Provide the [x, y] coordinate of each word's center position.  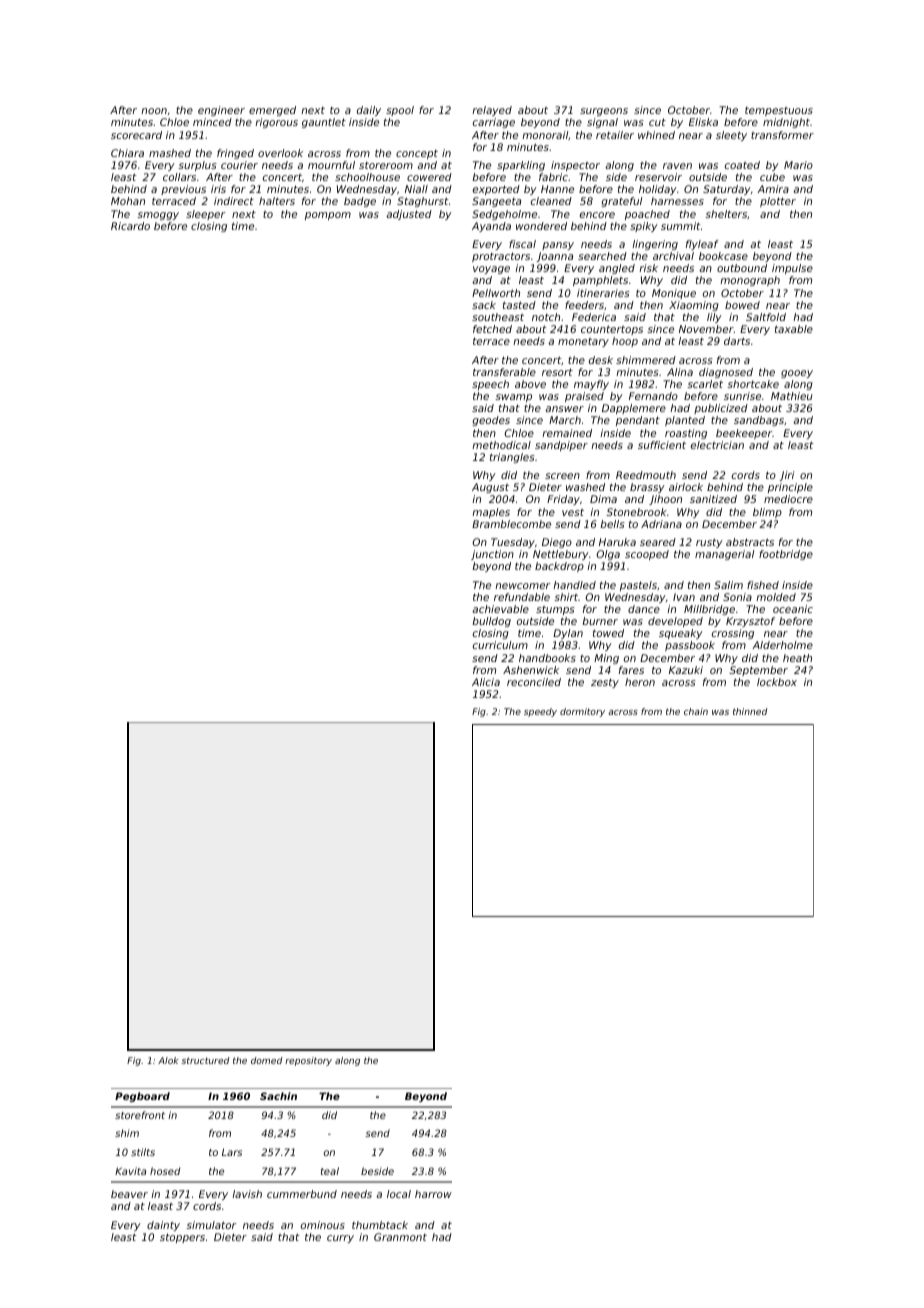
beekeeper [744, 434]
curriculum [500, 645]
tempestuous [779, 111]
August [490, 488]
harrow [433, 1194]
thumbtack [380, 1225]
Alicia [486, 682]
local [399, 1194]
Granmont [400, 1237]
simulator [211, 1225]
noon [154, 111]
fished [763, 585]
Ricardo [130, 226]
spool [400, 111]
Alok [168, 1060]
